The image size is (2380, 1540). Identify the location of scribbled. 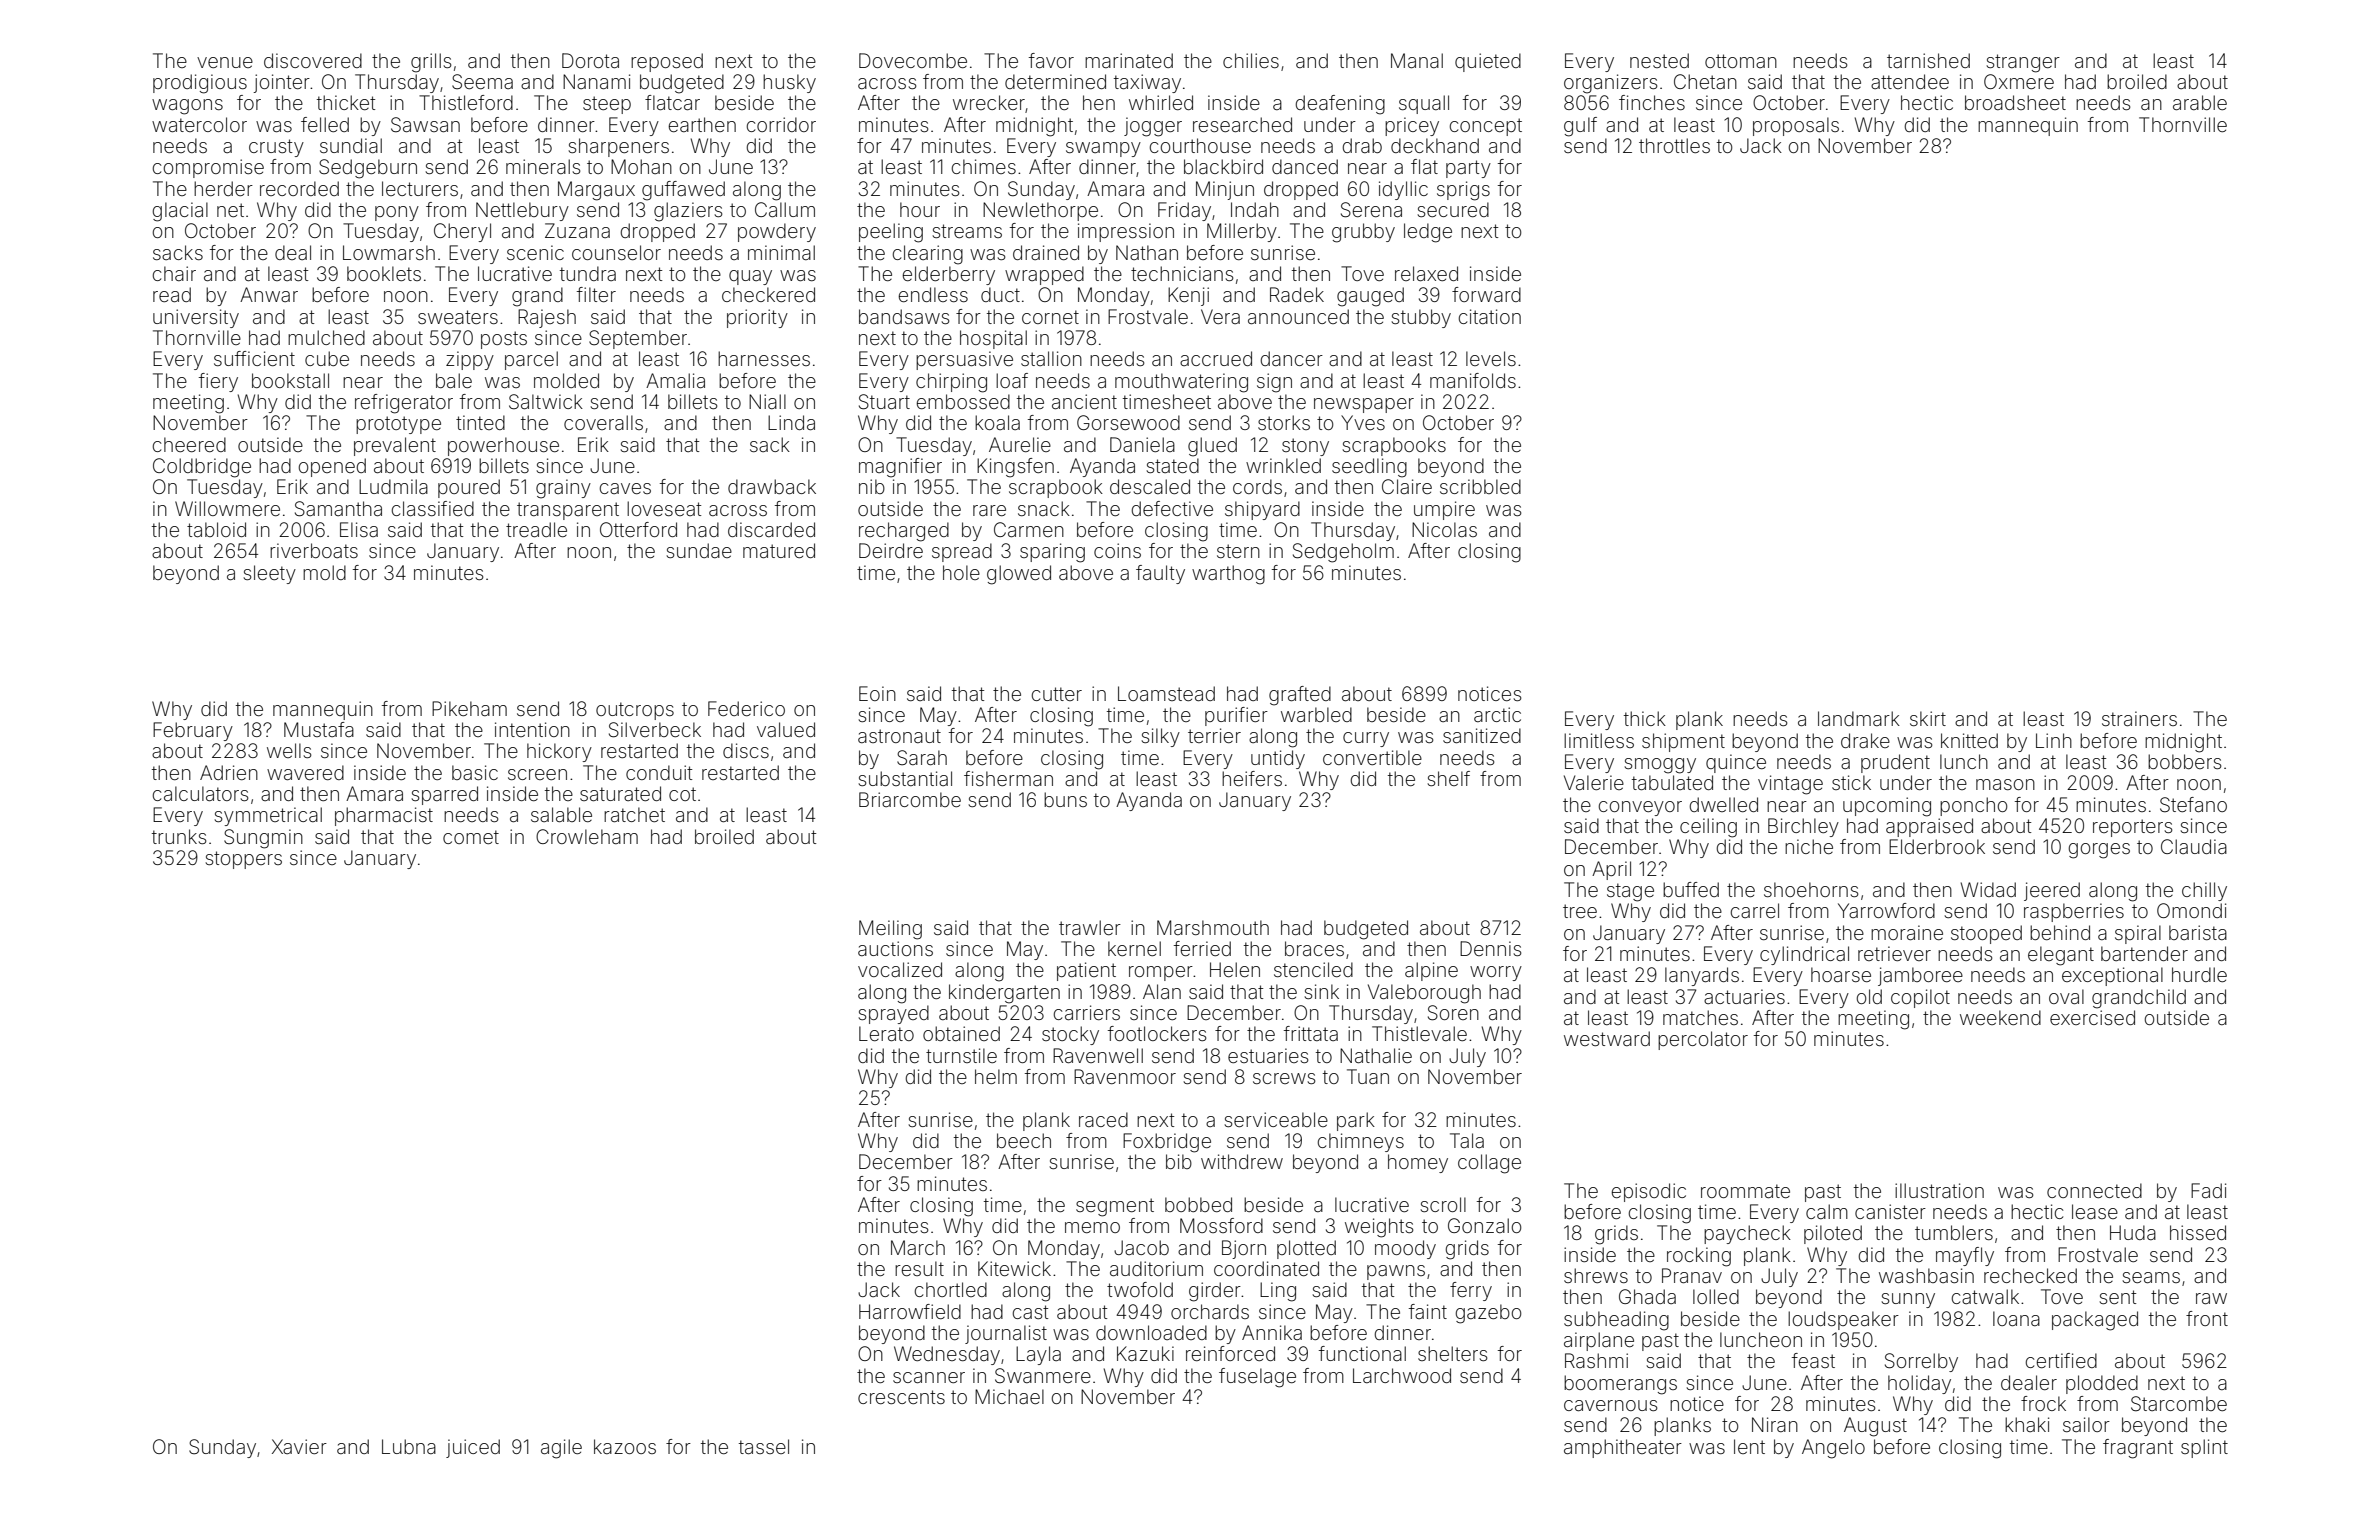
(1480, 486).
